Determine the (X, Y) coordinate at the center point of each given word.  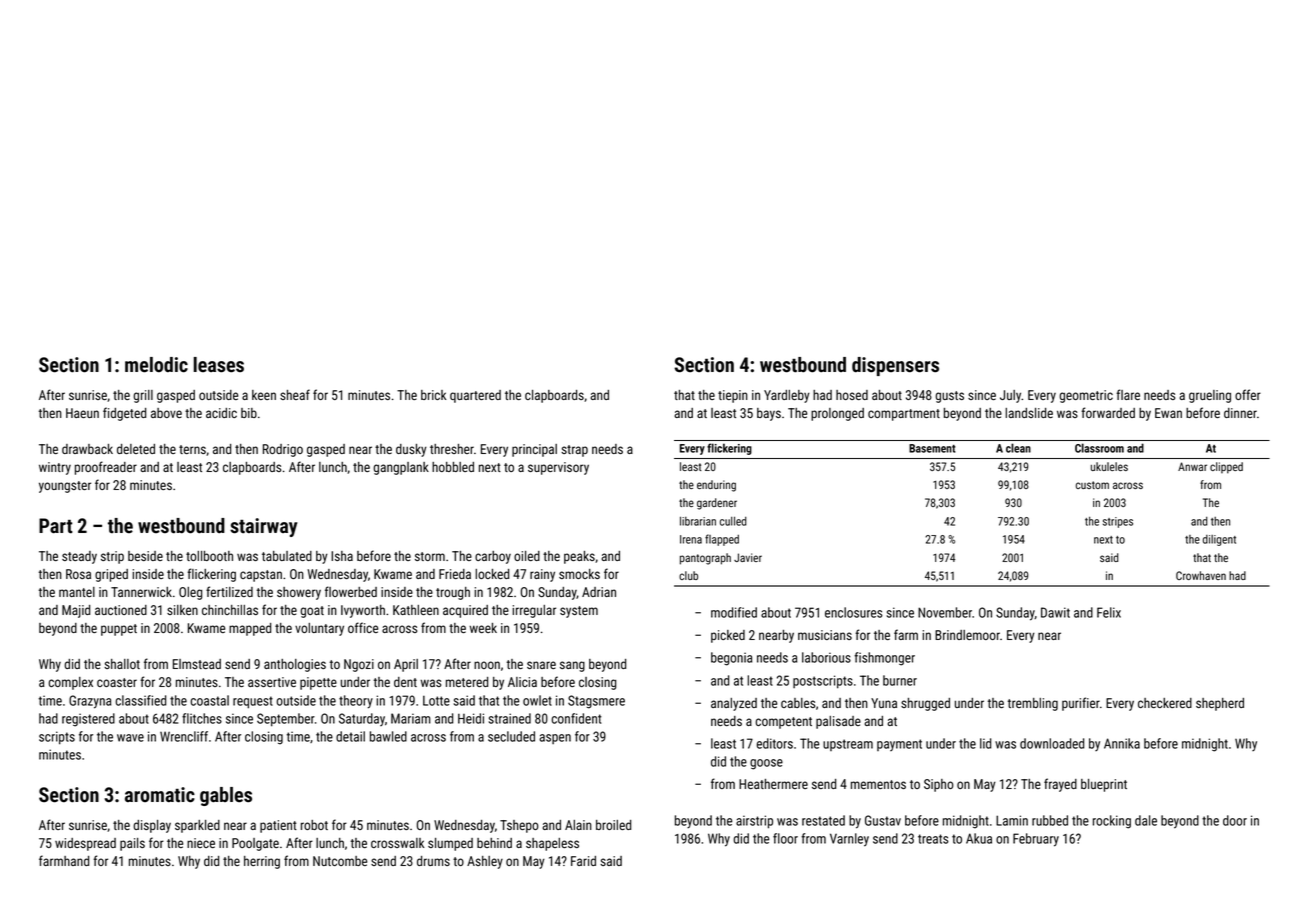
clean (1018, 448)
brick (433, 395)
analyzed (734, 704)
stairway (264, 527)
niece (201, 843)
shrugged (925, 704)
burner (900, 680)
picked (728, 636)
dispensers (895, 366)
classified (140, 700)
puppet (119, 630)
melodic (156, 365)
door (1235, 820)
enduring (716, 486)
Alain (578, 825)
